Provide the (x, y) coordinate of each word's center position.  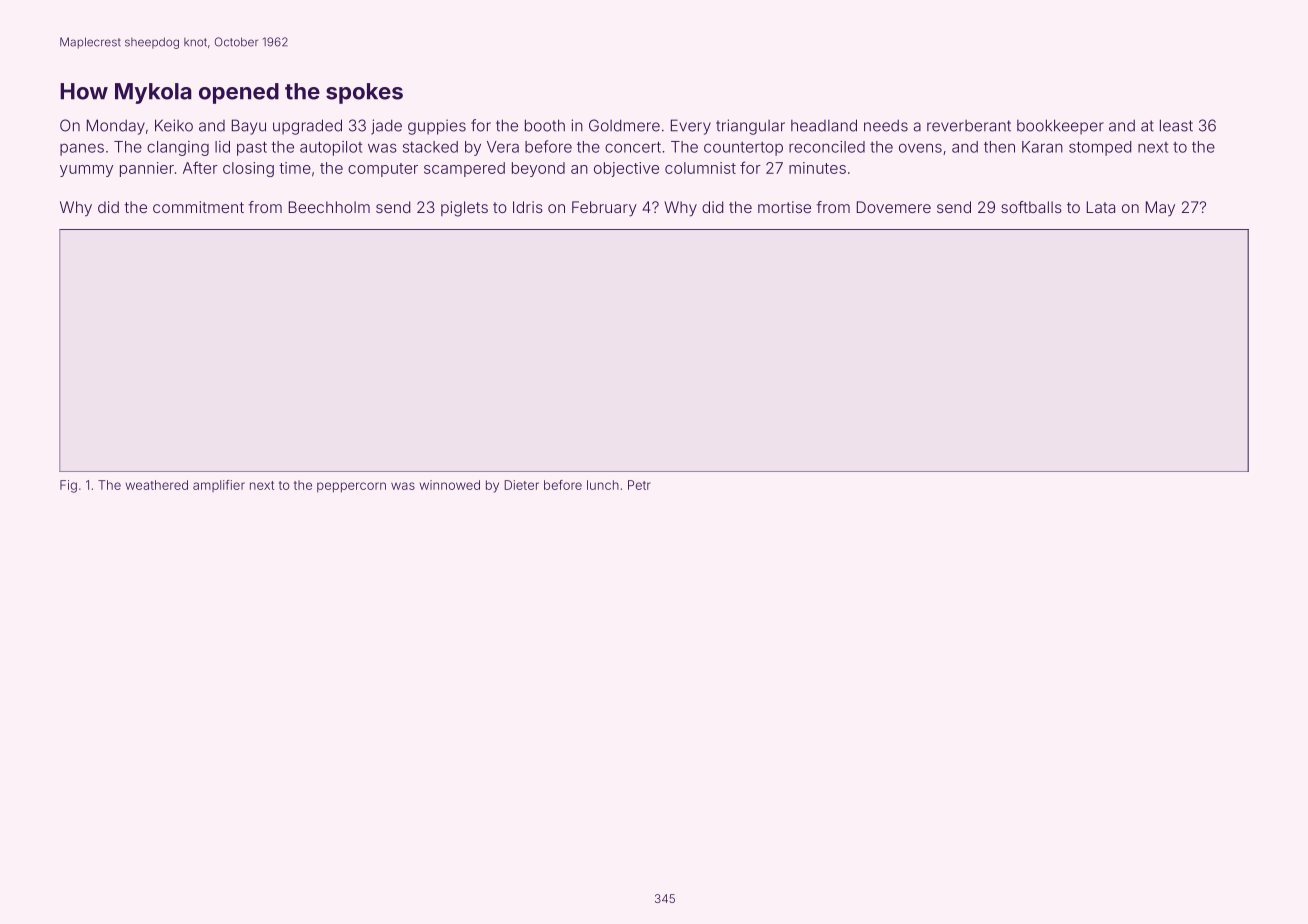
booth (545, 125)
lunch (603, 485)
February (604, 209)
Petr (639, 485)
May (1160, 208)
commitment (198, 207)
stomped (1100, 148)
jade (386, 127)
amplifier (219, 486)
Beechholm (329, 207)
